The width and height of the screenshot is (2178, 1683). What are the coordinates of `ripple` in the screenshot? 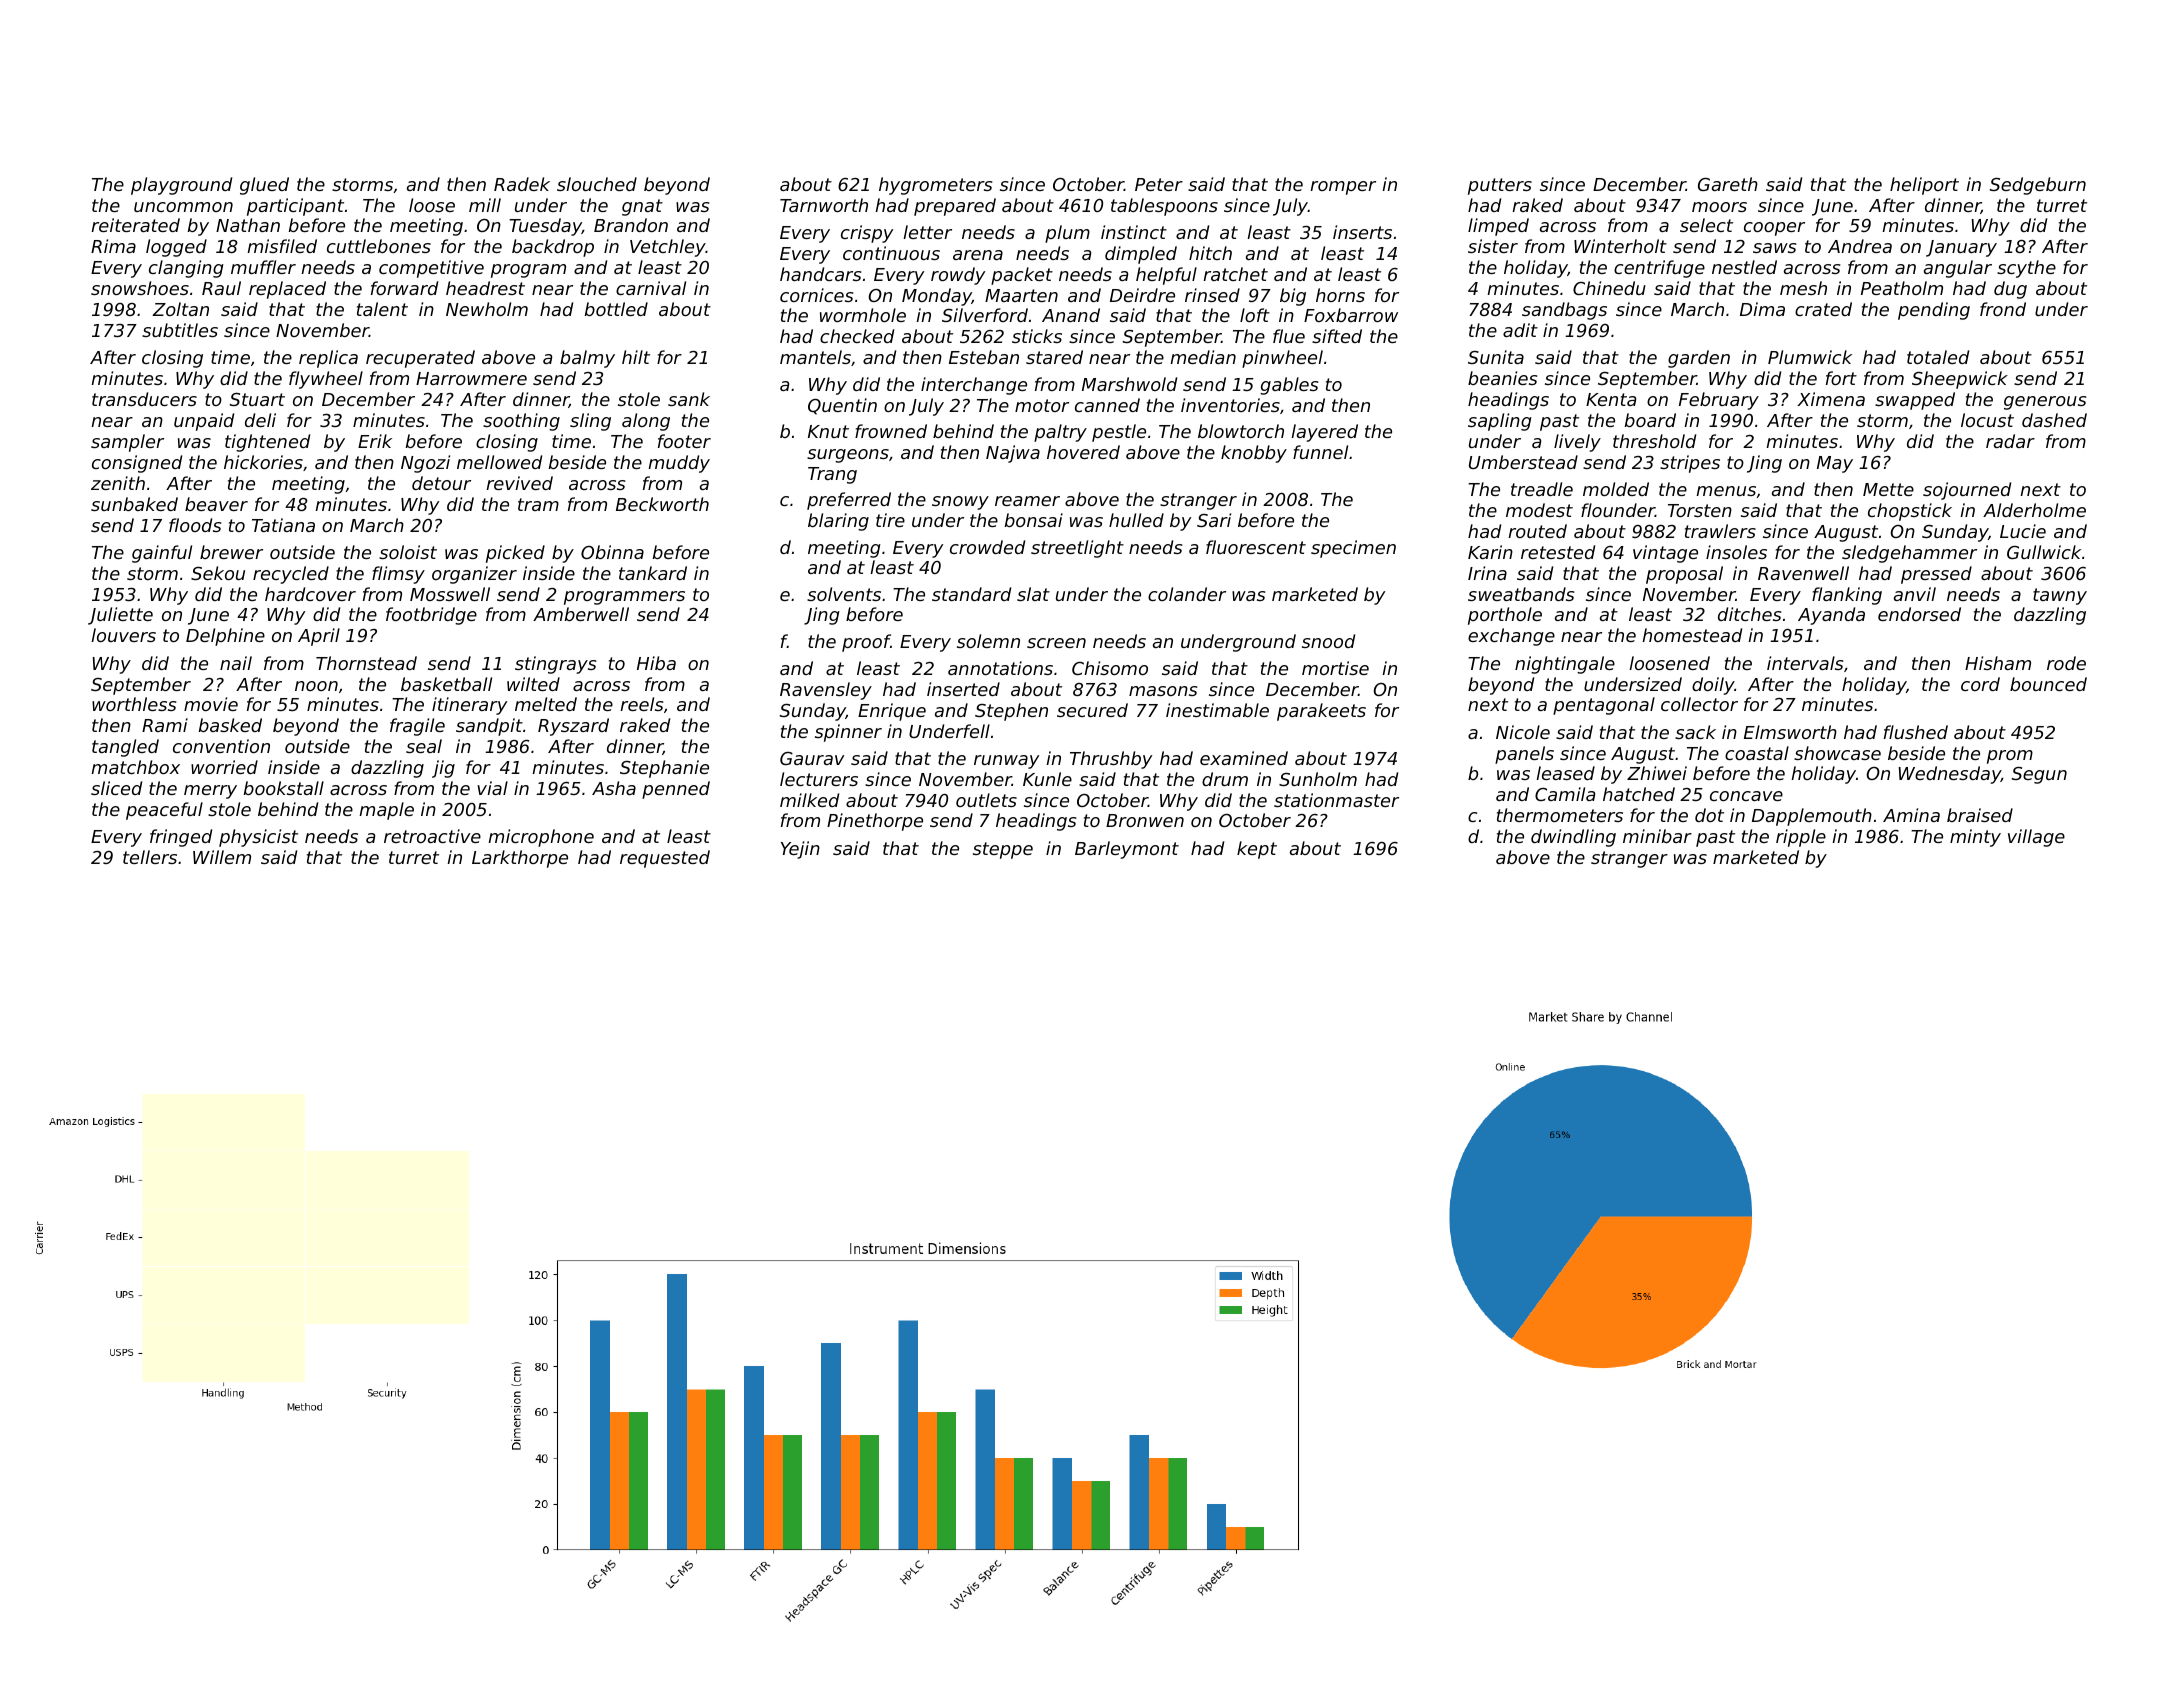 It's located at (1801, 838).
